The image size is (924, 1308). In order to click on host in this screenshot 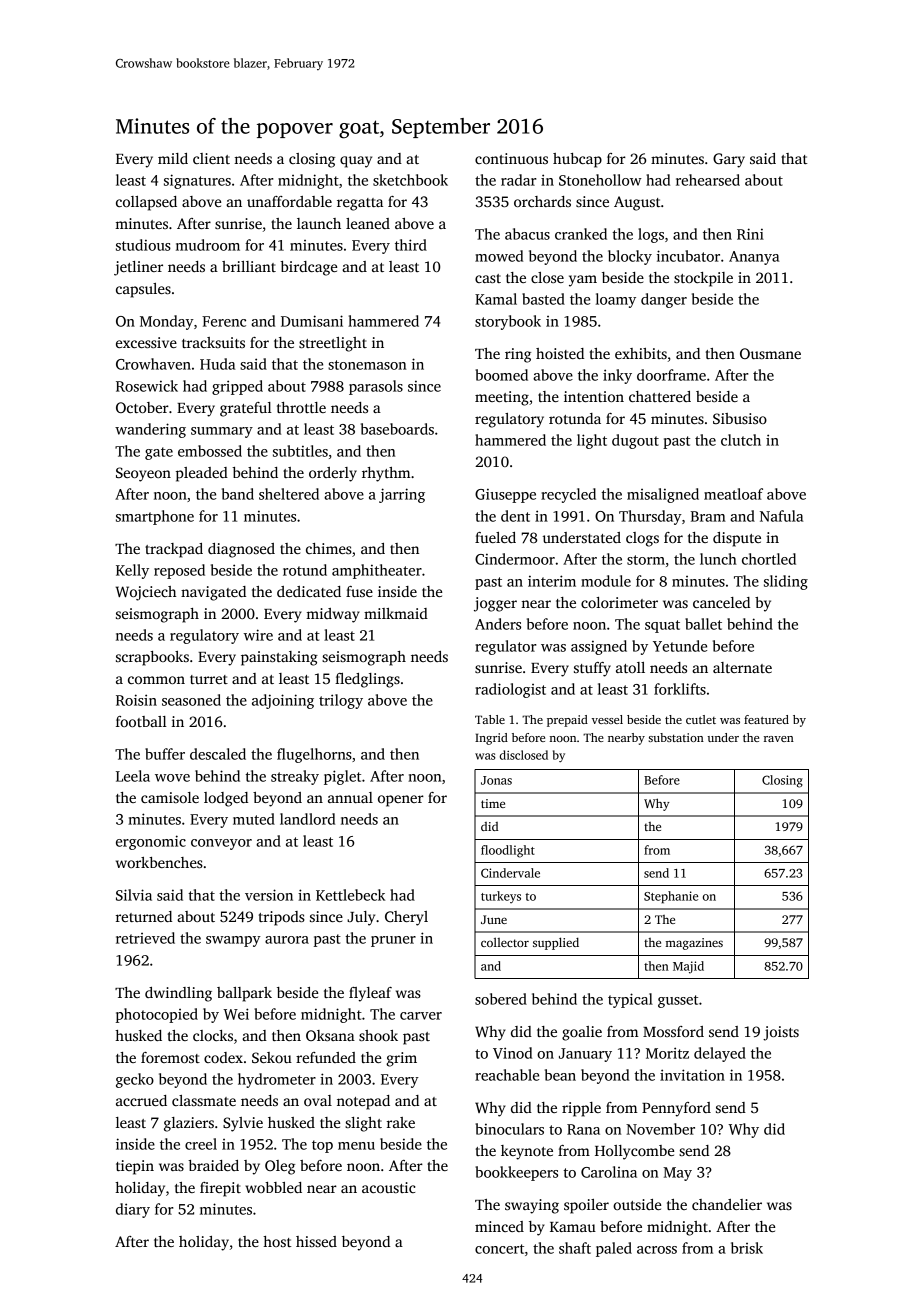, I will do `click(277, 1241)`.
